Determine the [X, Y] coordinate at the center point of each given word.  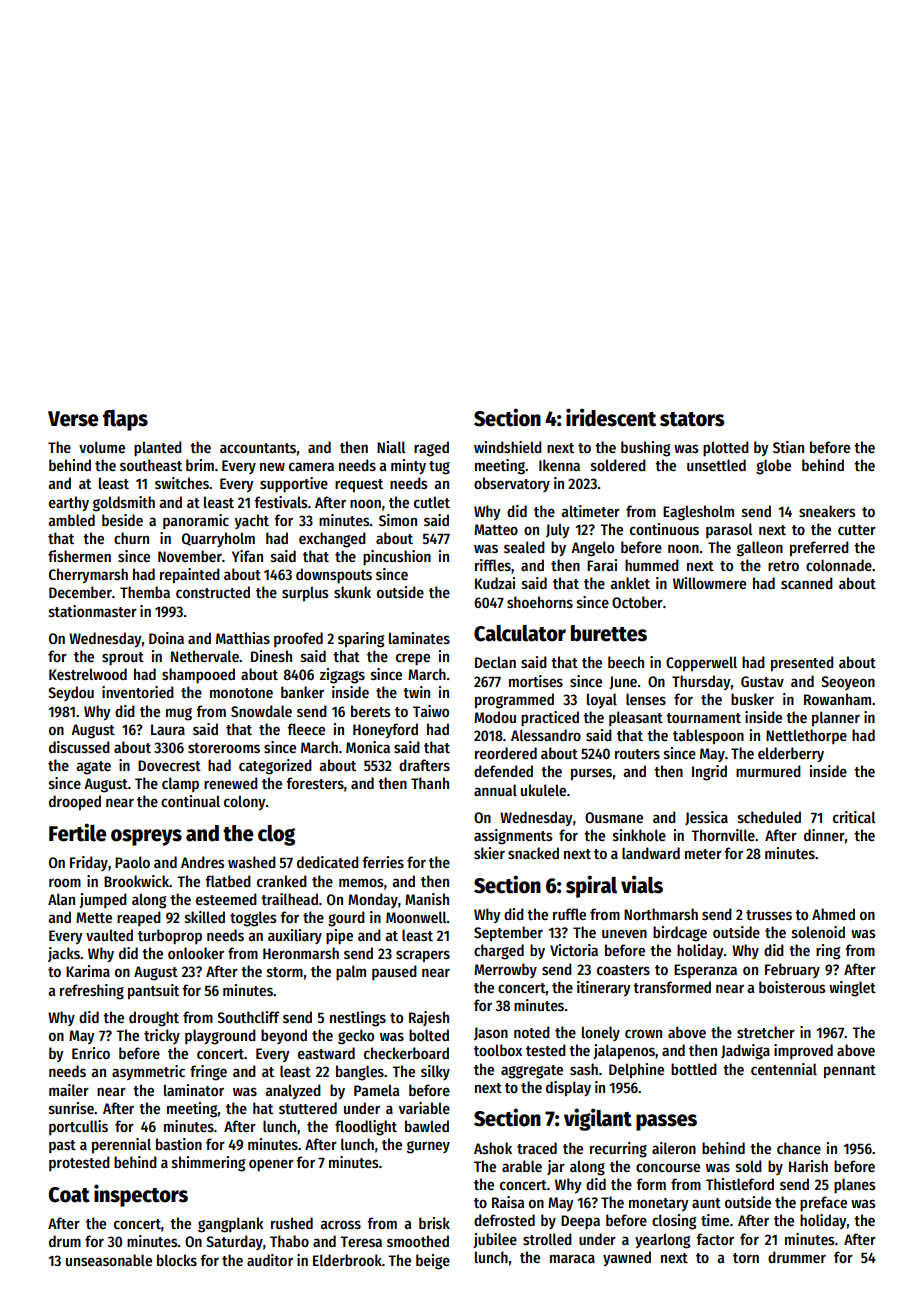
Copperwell [701, 664]
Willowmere [709, 583]
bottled [694, 1069]
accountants [258, 448]
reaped [139, 918]
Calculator [520, 633]
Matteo [496, 529]
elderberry [791, 754]
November [190, 556]
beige [433, 1262]
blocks [177, 1260]
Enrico [91, 1053]
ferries [383, 862]
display [568, 1089]
